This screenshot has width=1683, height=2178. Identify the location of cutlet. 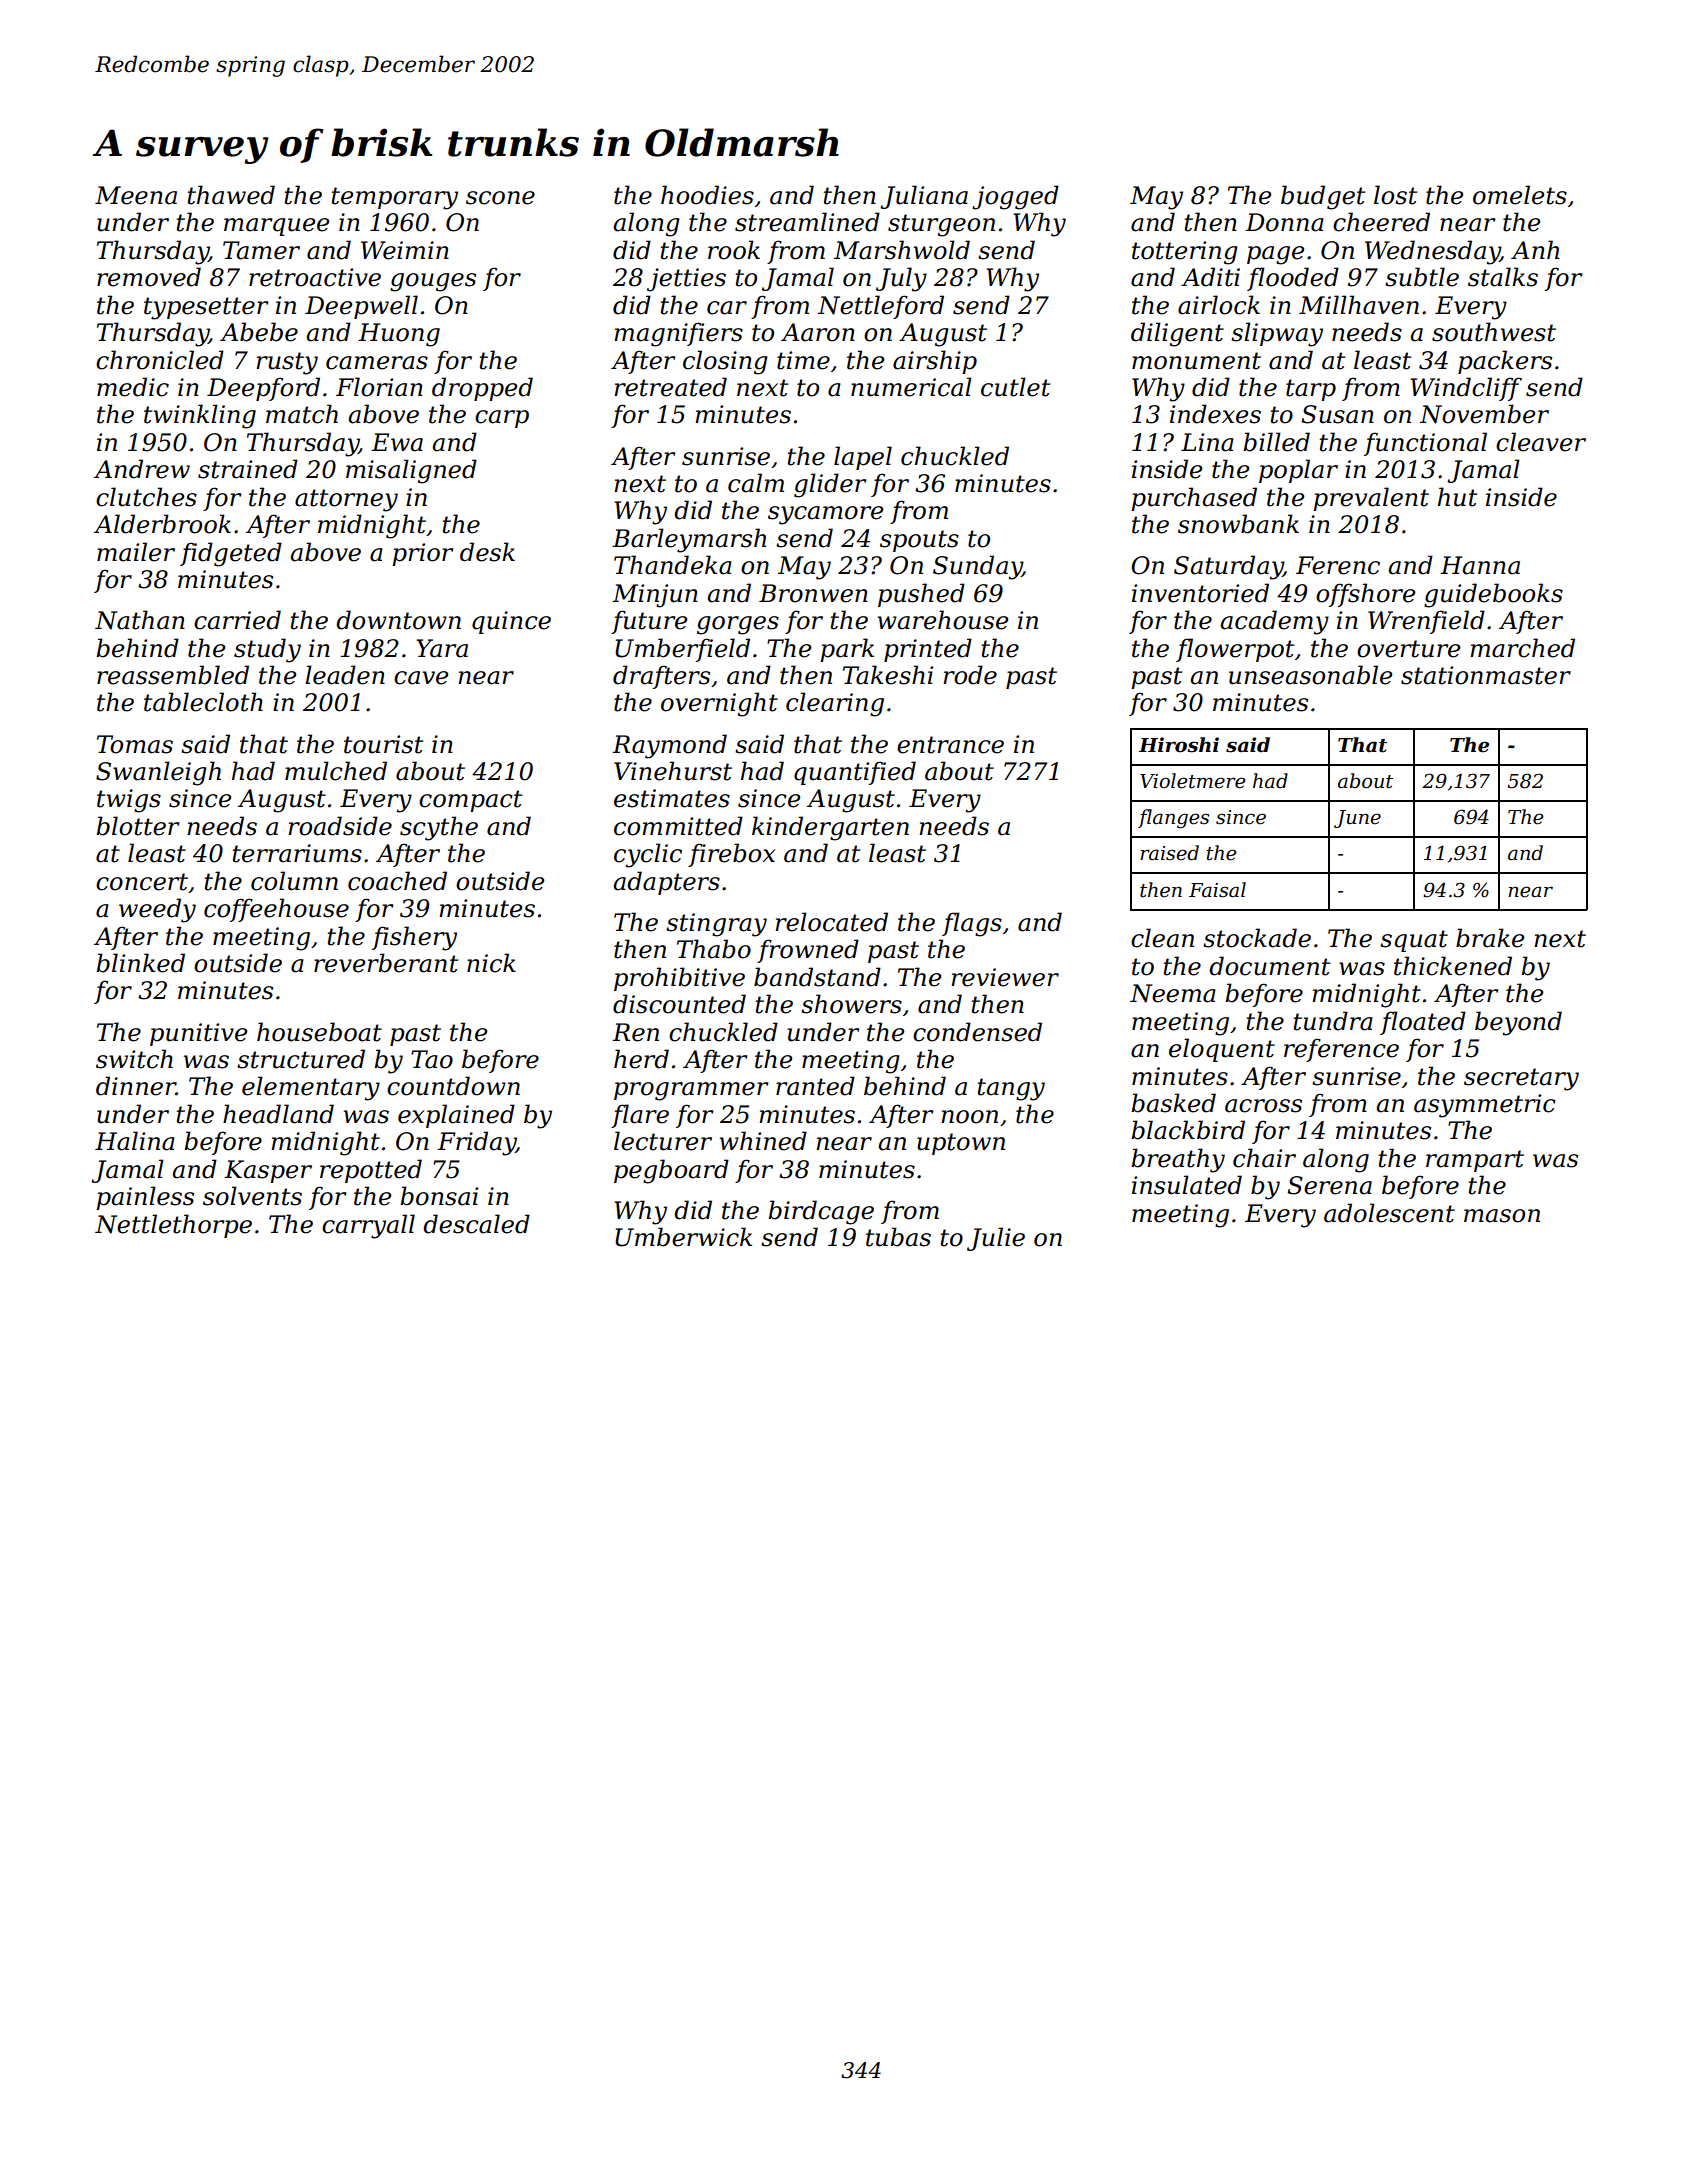
(1015, 387).
